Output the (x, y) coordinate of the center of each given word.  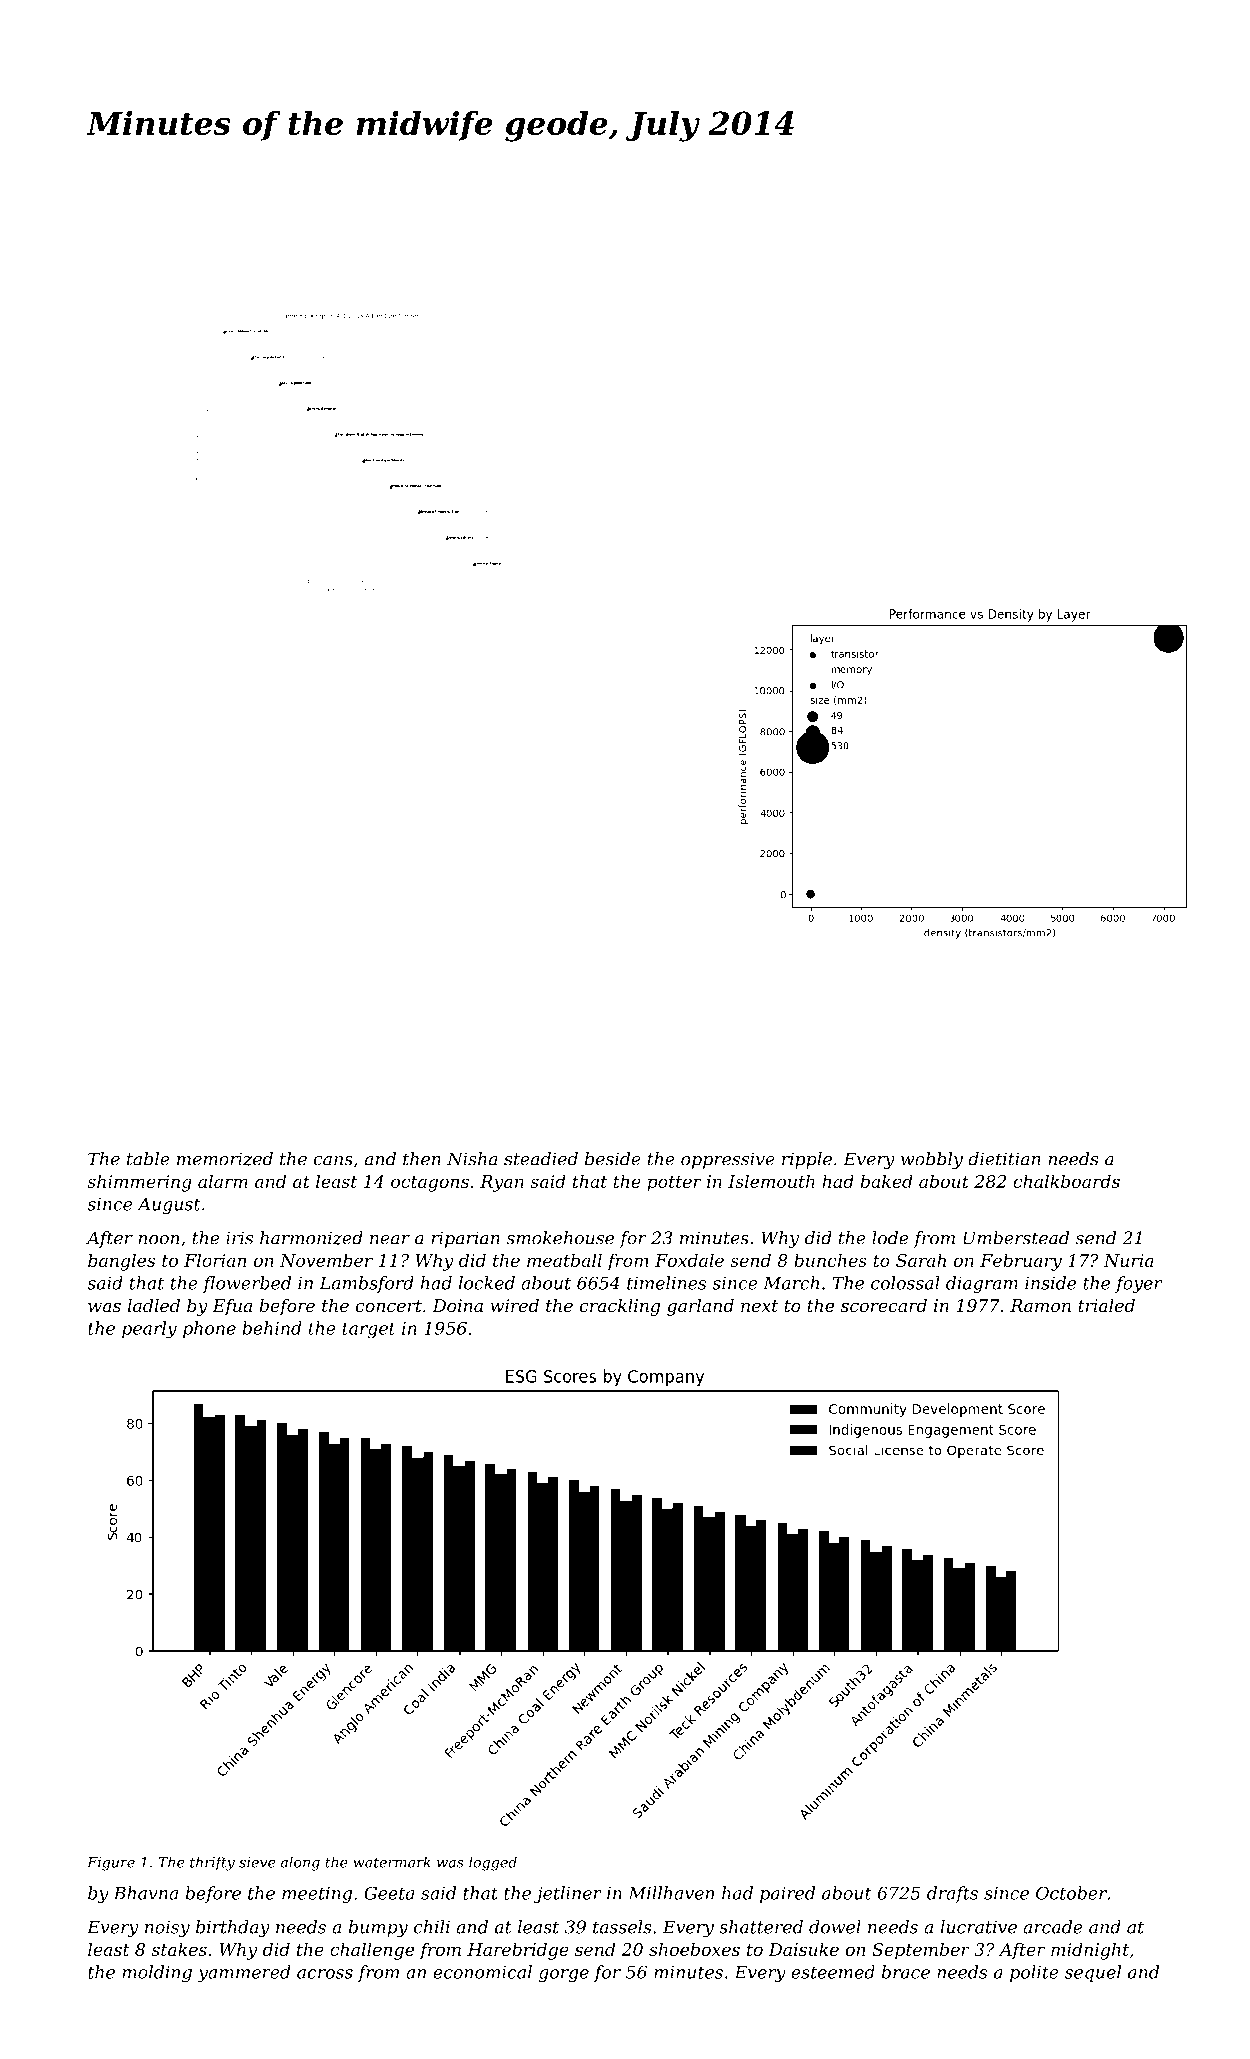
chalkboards (1066, 1181)
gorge (564, 1976)
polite (1034, 1973)
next (759, 1306)
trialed (1106, 1305)
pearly (149, 1330)
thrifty (212, 1863)
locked (487, 1283)
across (325, 1974)
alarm (223, 1181)
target (369, 1330)
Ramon (1040, 1305)
